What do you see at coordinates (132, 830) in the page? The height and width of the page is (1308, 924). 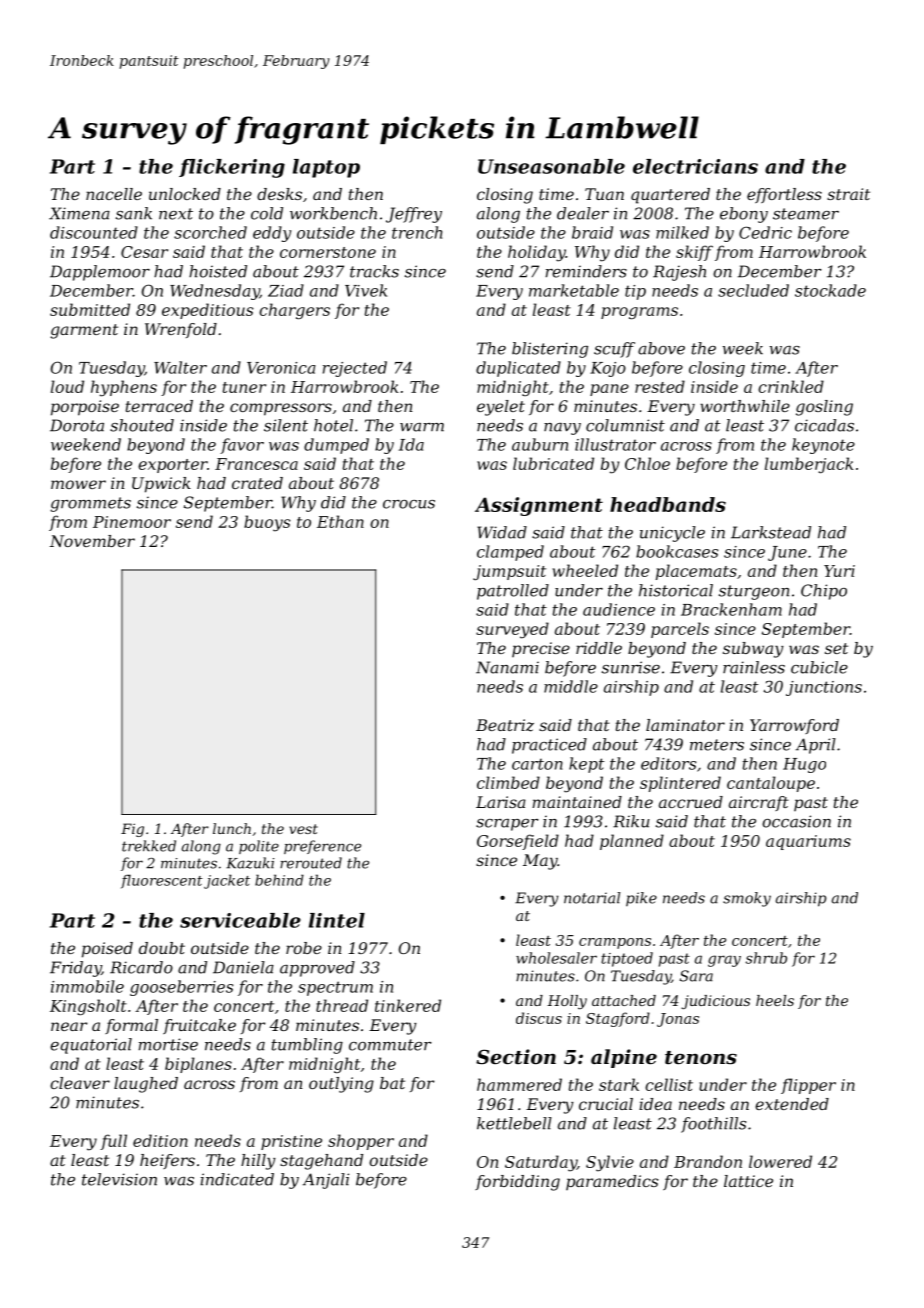 I see `Fig` at bounding box center [132, 830].
